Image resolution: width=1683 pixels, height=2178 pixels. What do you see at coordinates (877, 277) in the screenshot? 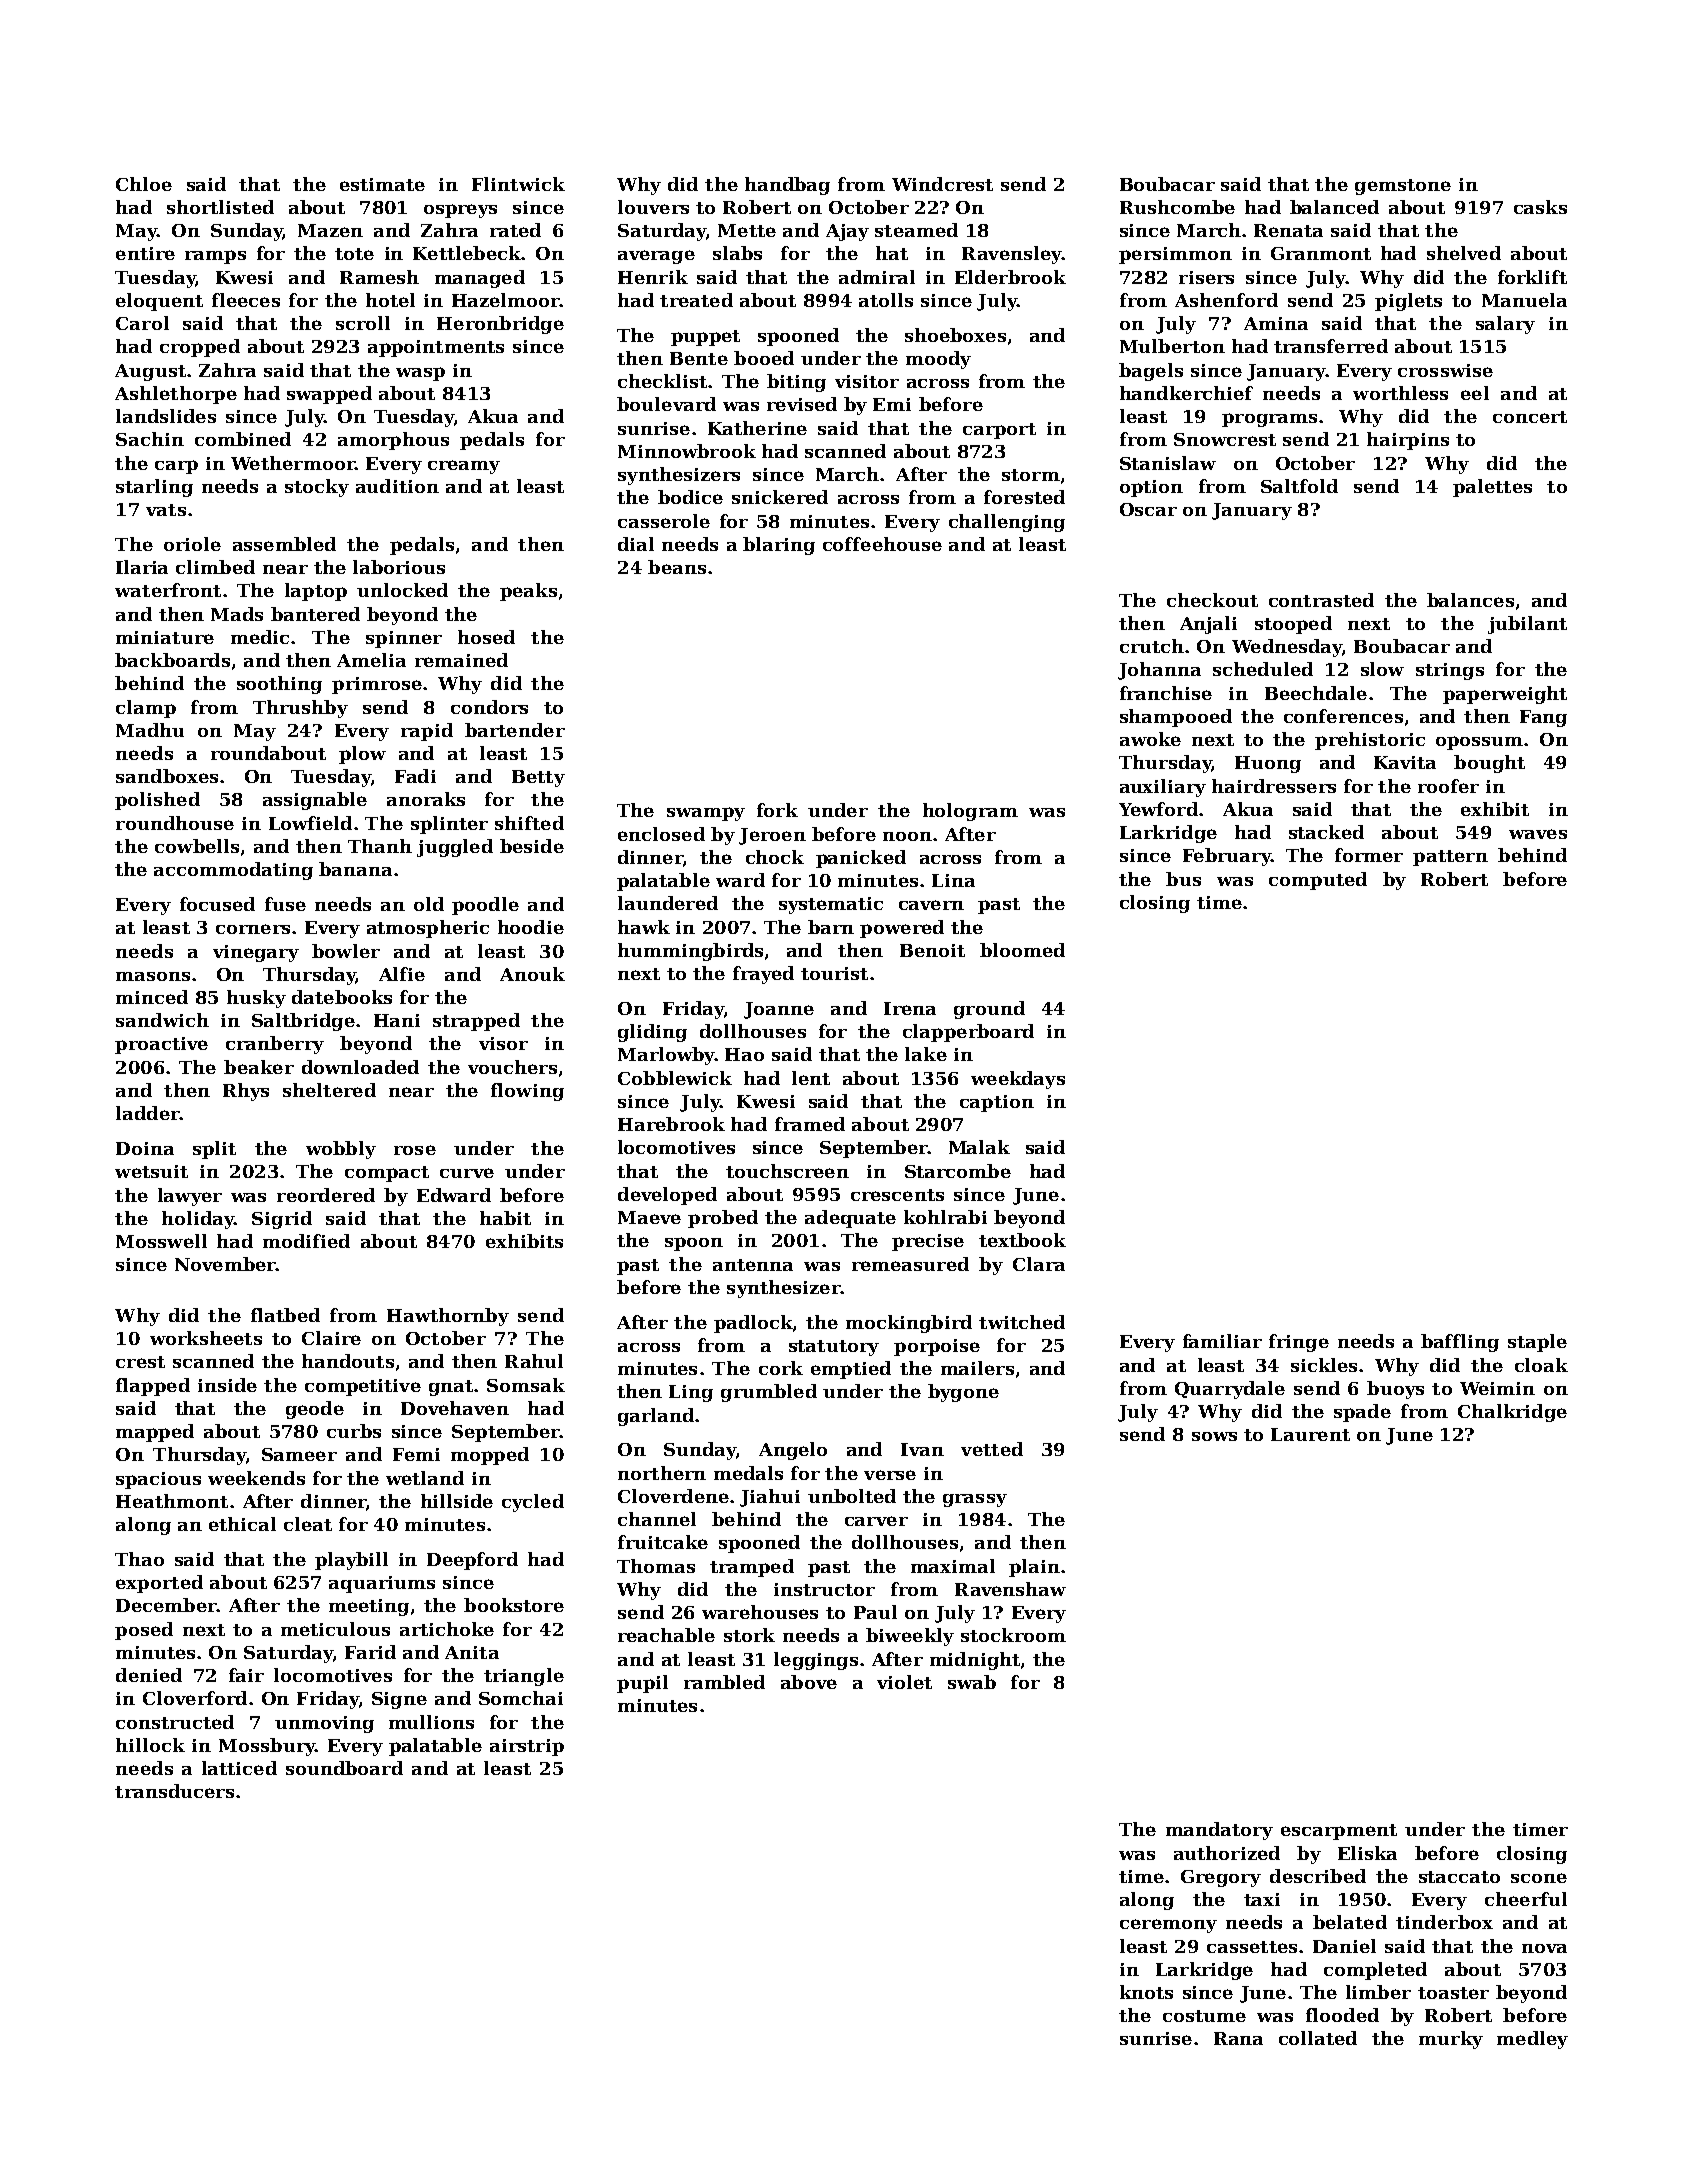
I see `admiral` at bounding box center [877, 277].
